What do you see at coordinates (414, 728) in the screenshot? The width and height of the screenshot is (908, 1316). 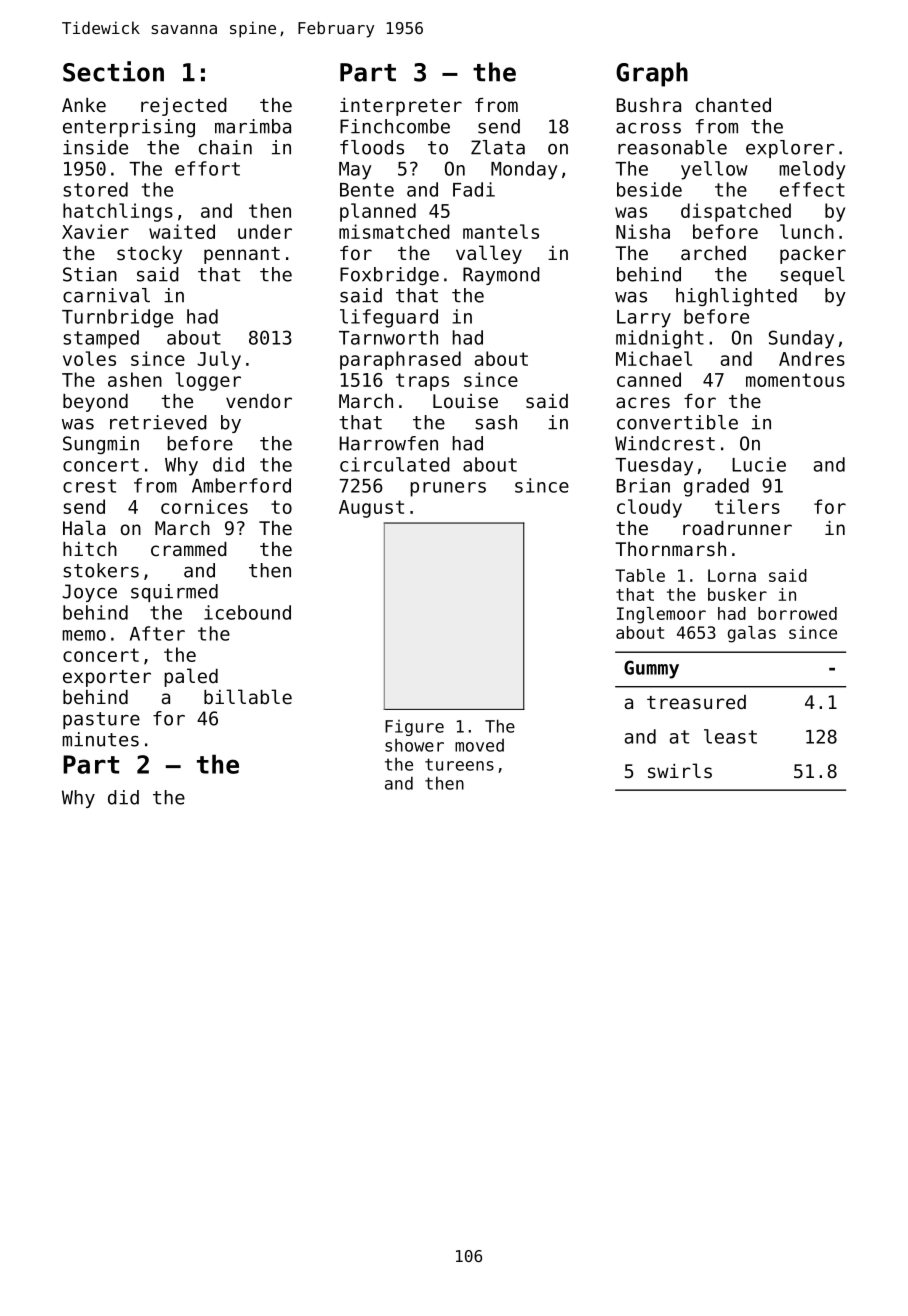 I see `Figure` at bounding box center [414, 728].
